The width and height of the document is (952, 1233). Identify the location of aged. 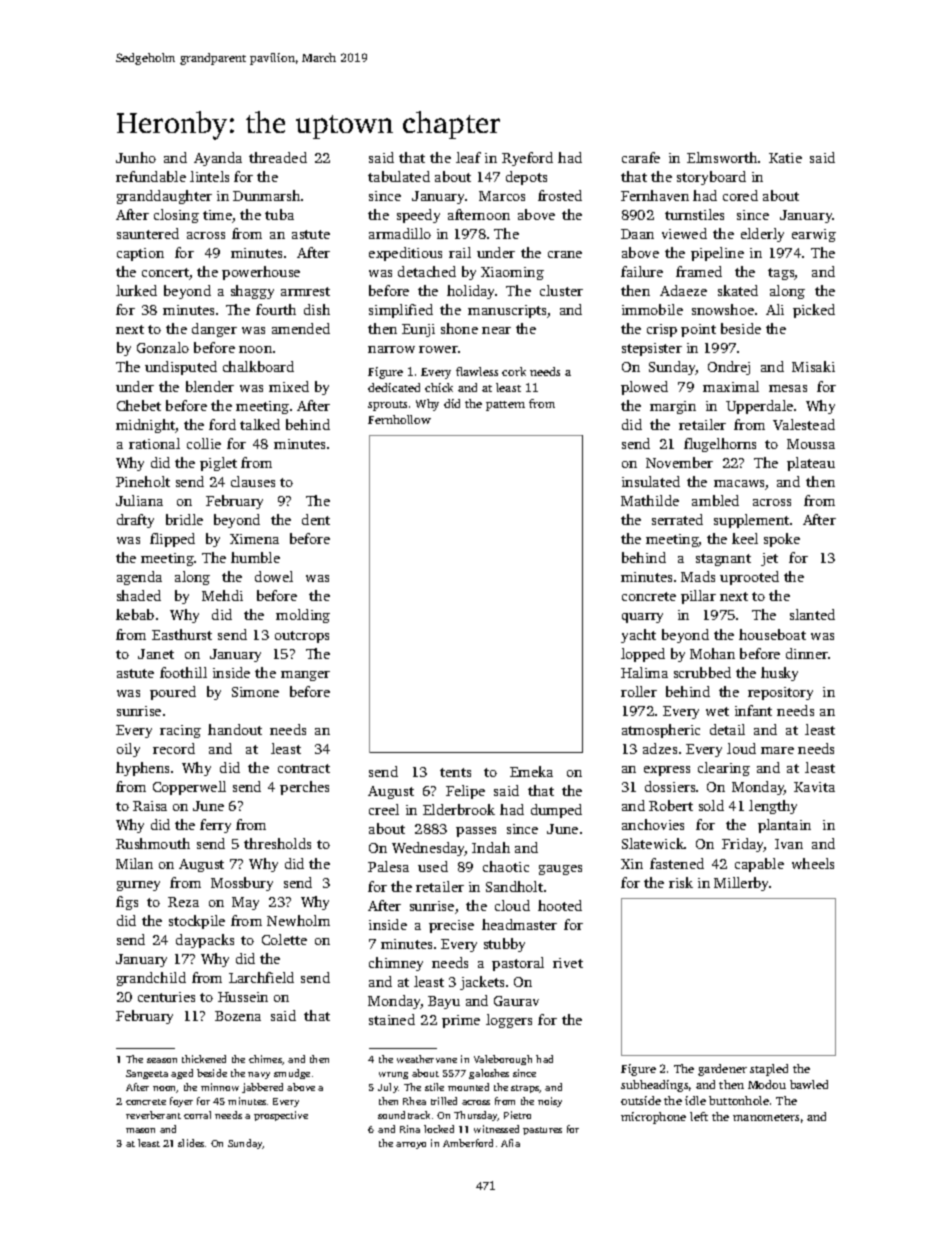
(182, 1074).
